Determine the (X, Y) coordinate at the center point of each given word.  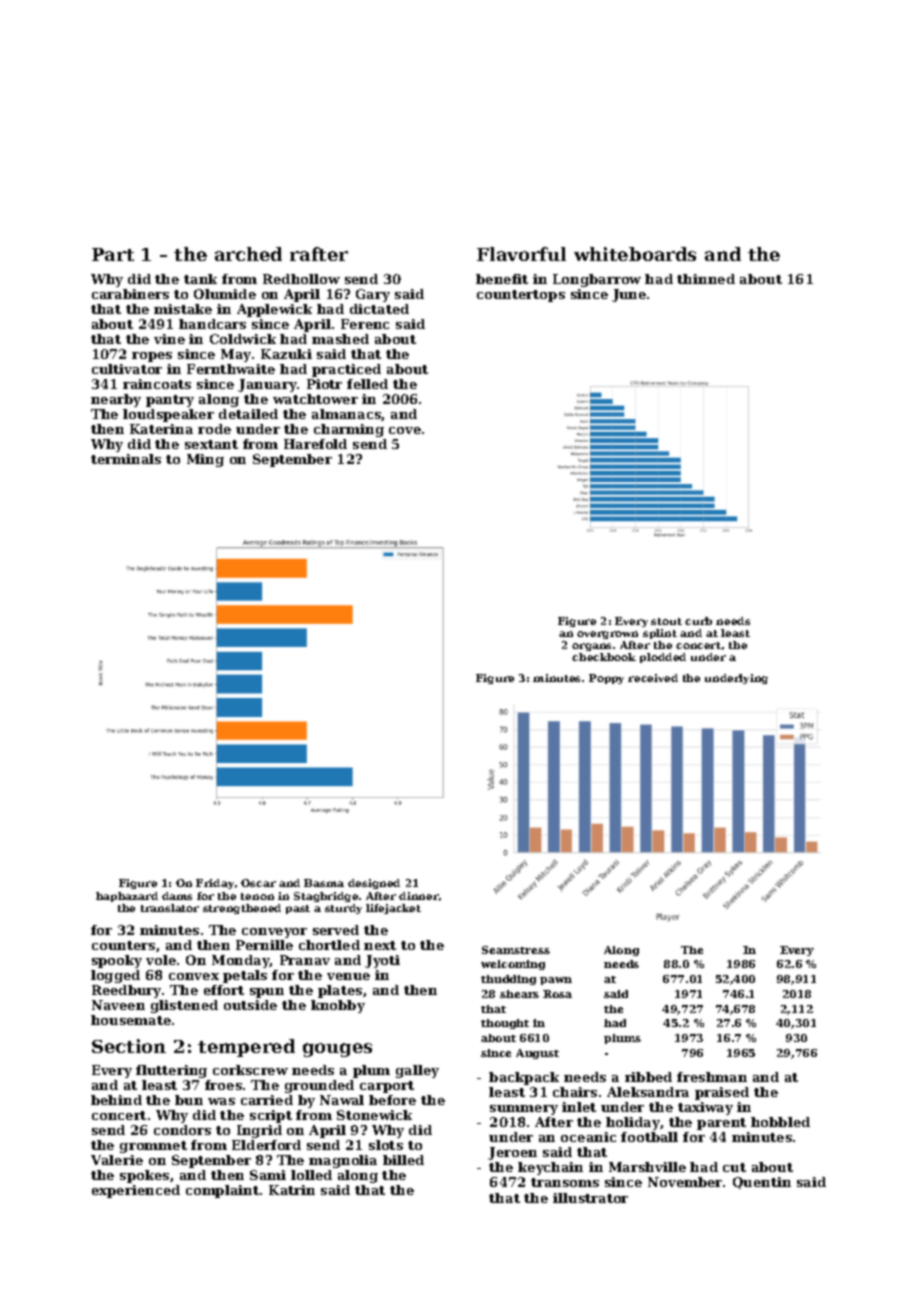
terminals (126, 459)
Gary (373, 295)
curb (698, 621)
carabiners (130, 294)
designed (374, 884)
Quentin (762, 1183)
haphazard (127, 897)
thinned (706, 279)
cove (405, 430)
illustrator (590, 1198)
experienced (136, 1191)
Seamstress (516, 950)
